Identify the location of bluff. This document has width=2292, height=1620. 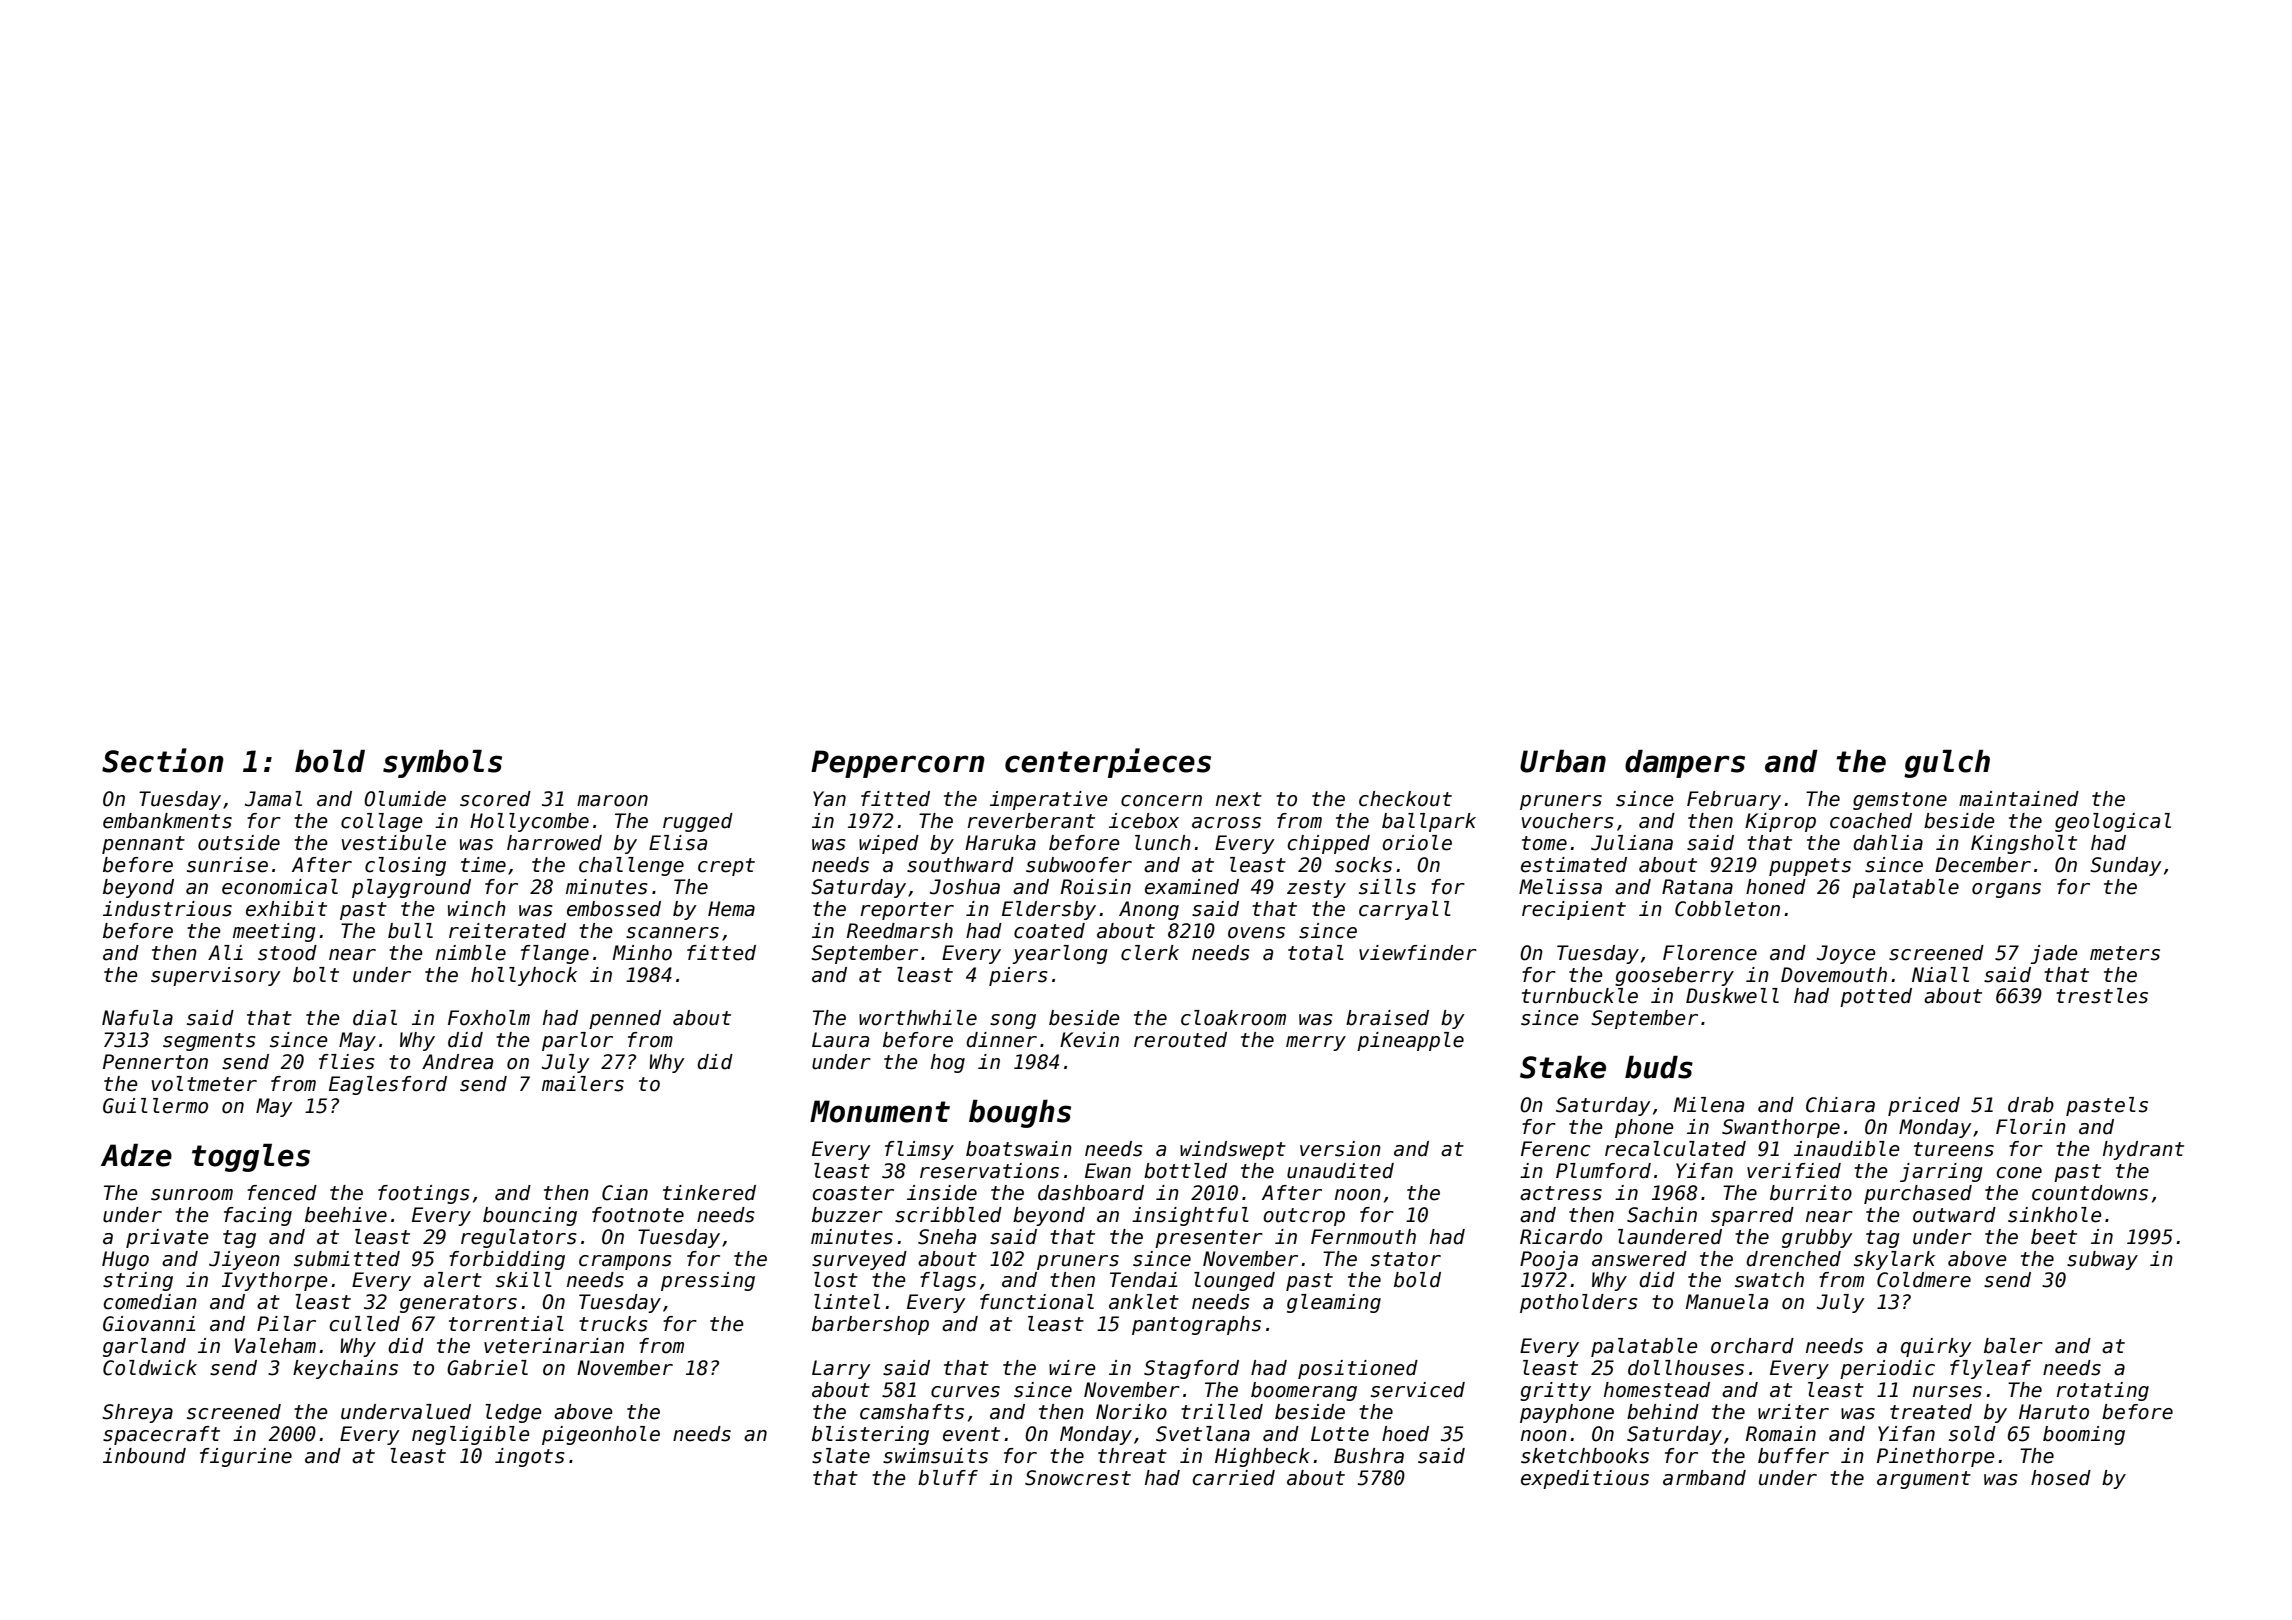
(948, 1478).
